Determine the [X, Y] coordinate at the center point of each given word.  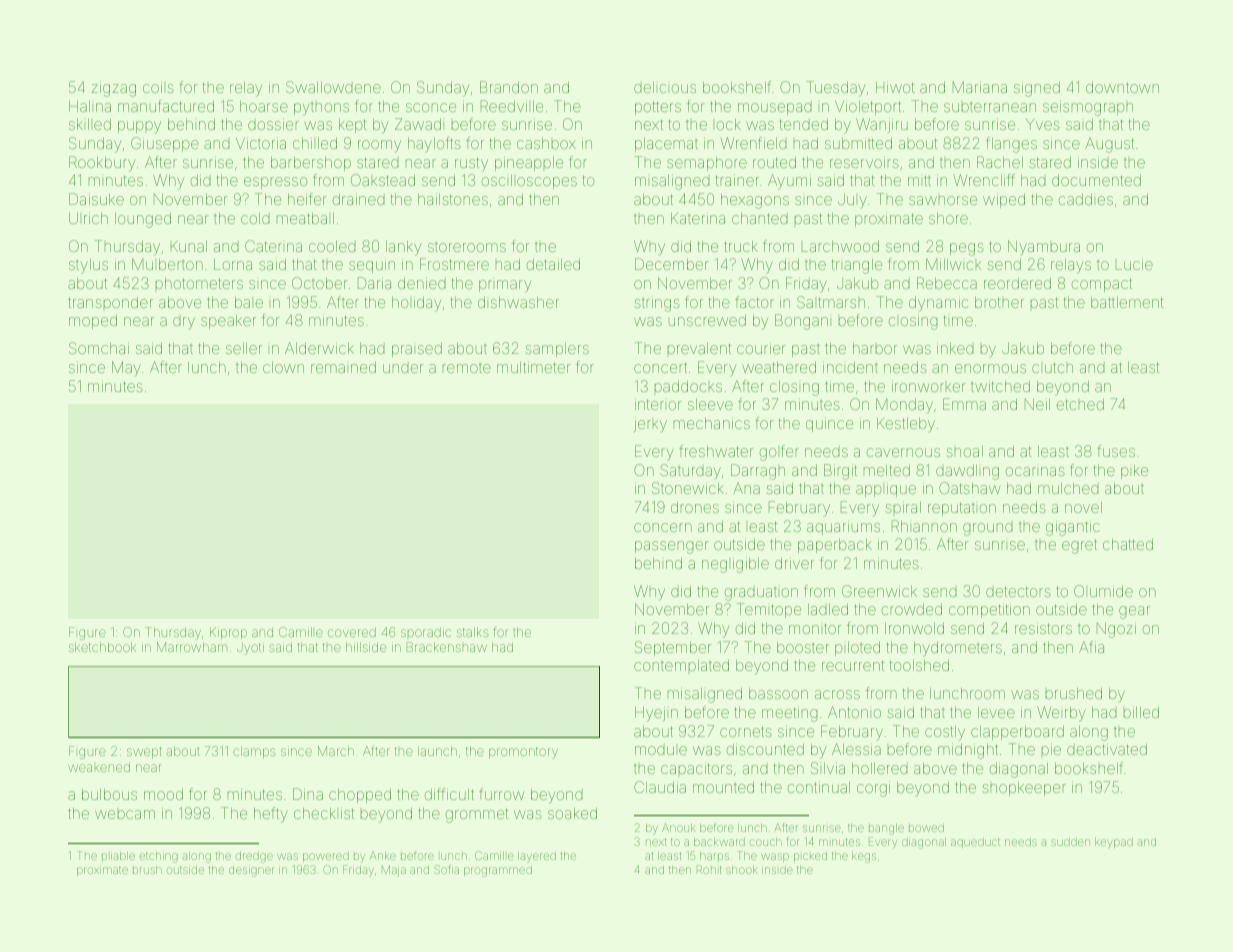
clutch [1052, 367]
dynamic [938, 304]
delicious [665, 87]
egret [1079, 546]
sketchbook [102, 647]
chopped [360, 796]
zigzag [114, 90]
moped [93, 322]
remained [343, 367]
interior [658, 404]
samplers [557, 350]
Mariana [980, 87]
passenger [672, 547]
